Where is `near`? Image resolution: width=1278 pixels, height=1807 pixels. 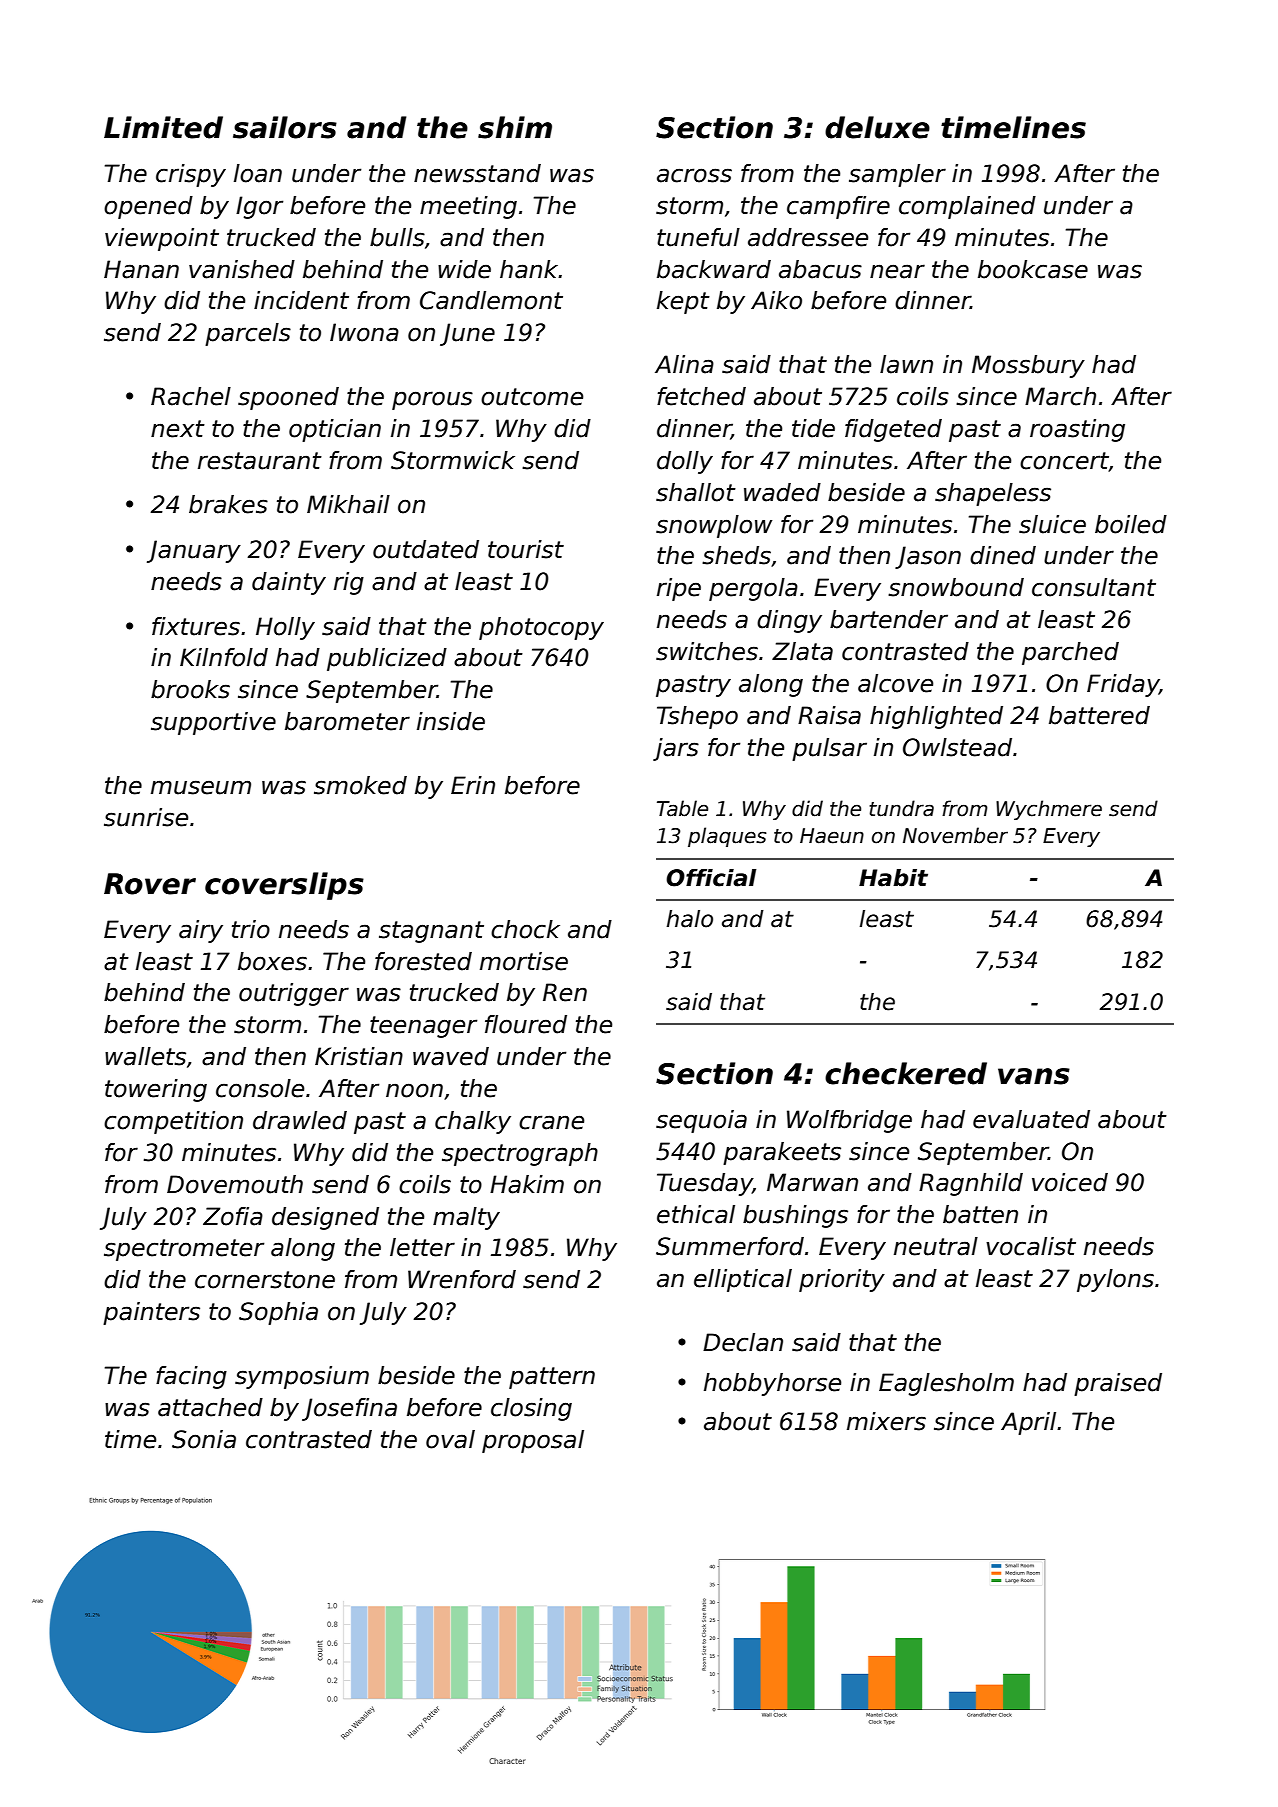
near is located at coordinates (897, 271).
